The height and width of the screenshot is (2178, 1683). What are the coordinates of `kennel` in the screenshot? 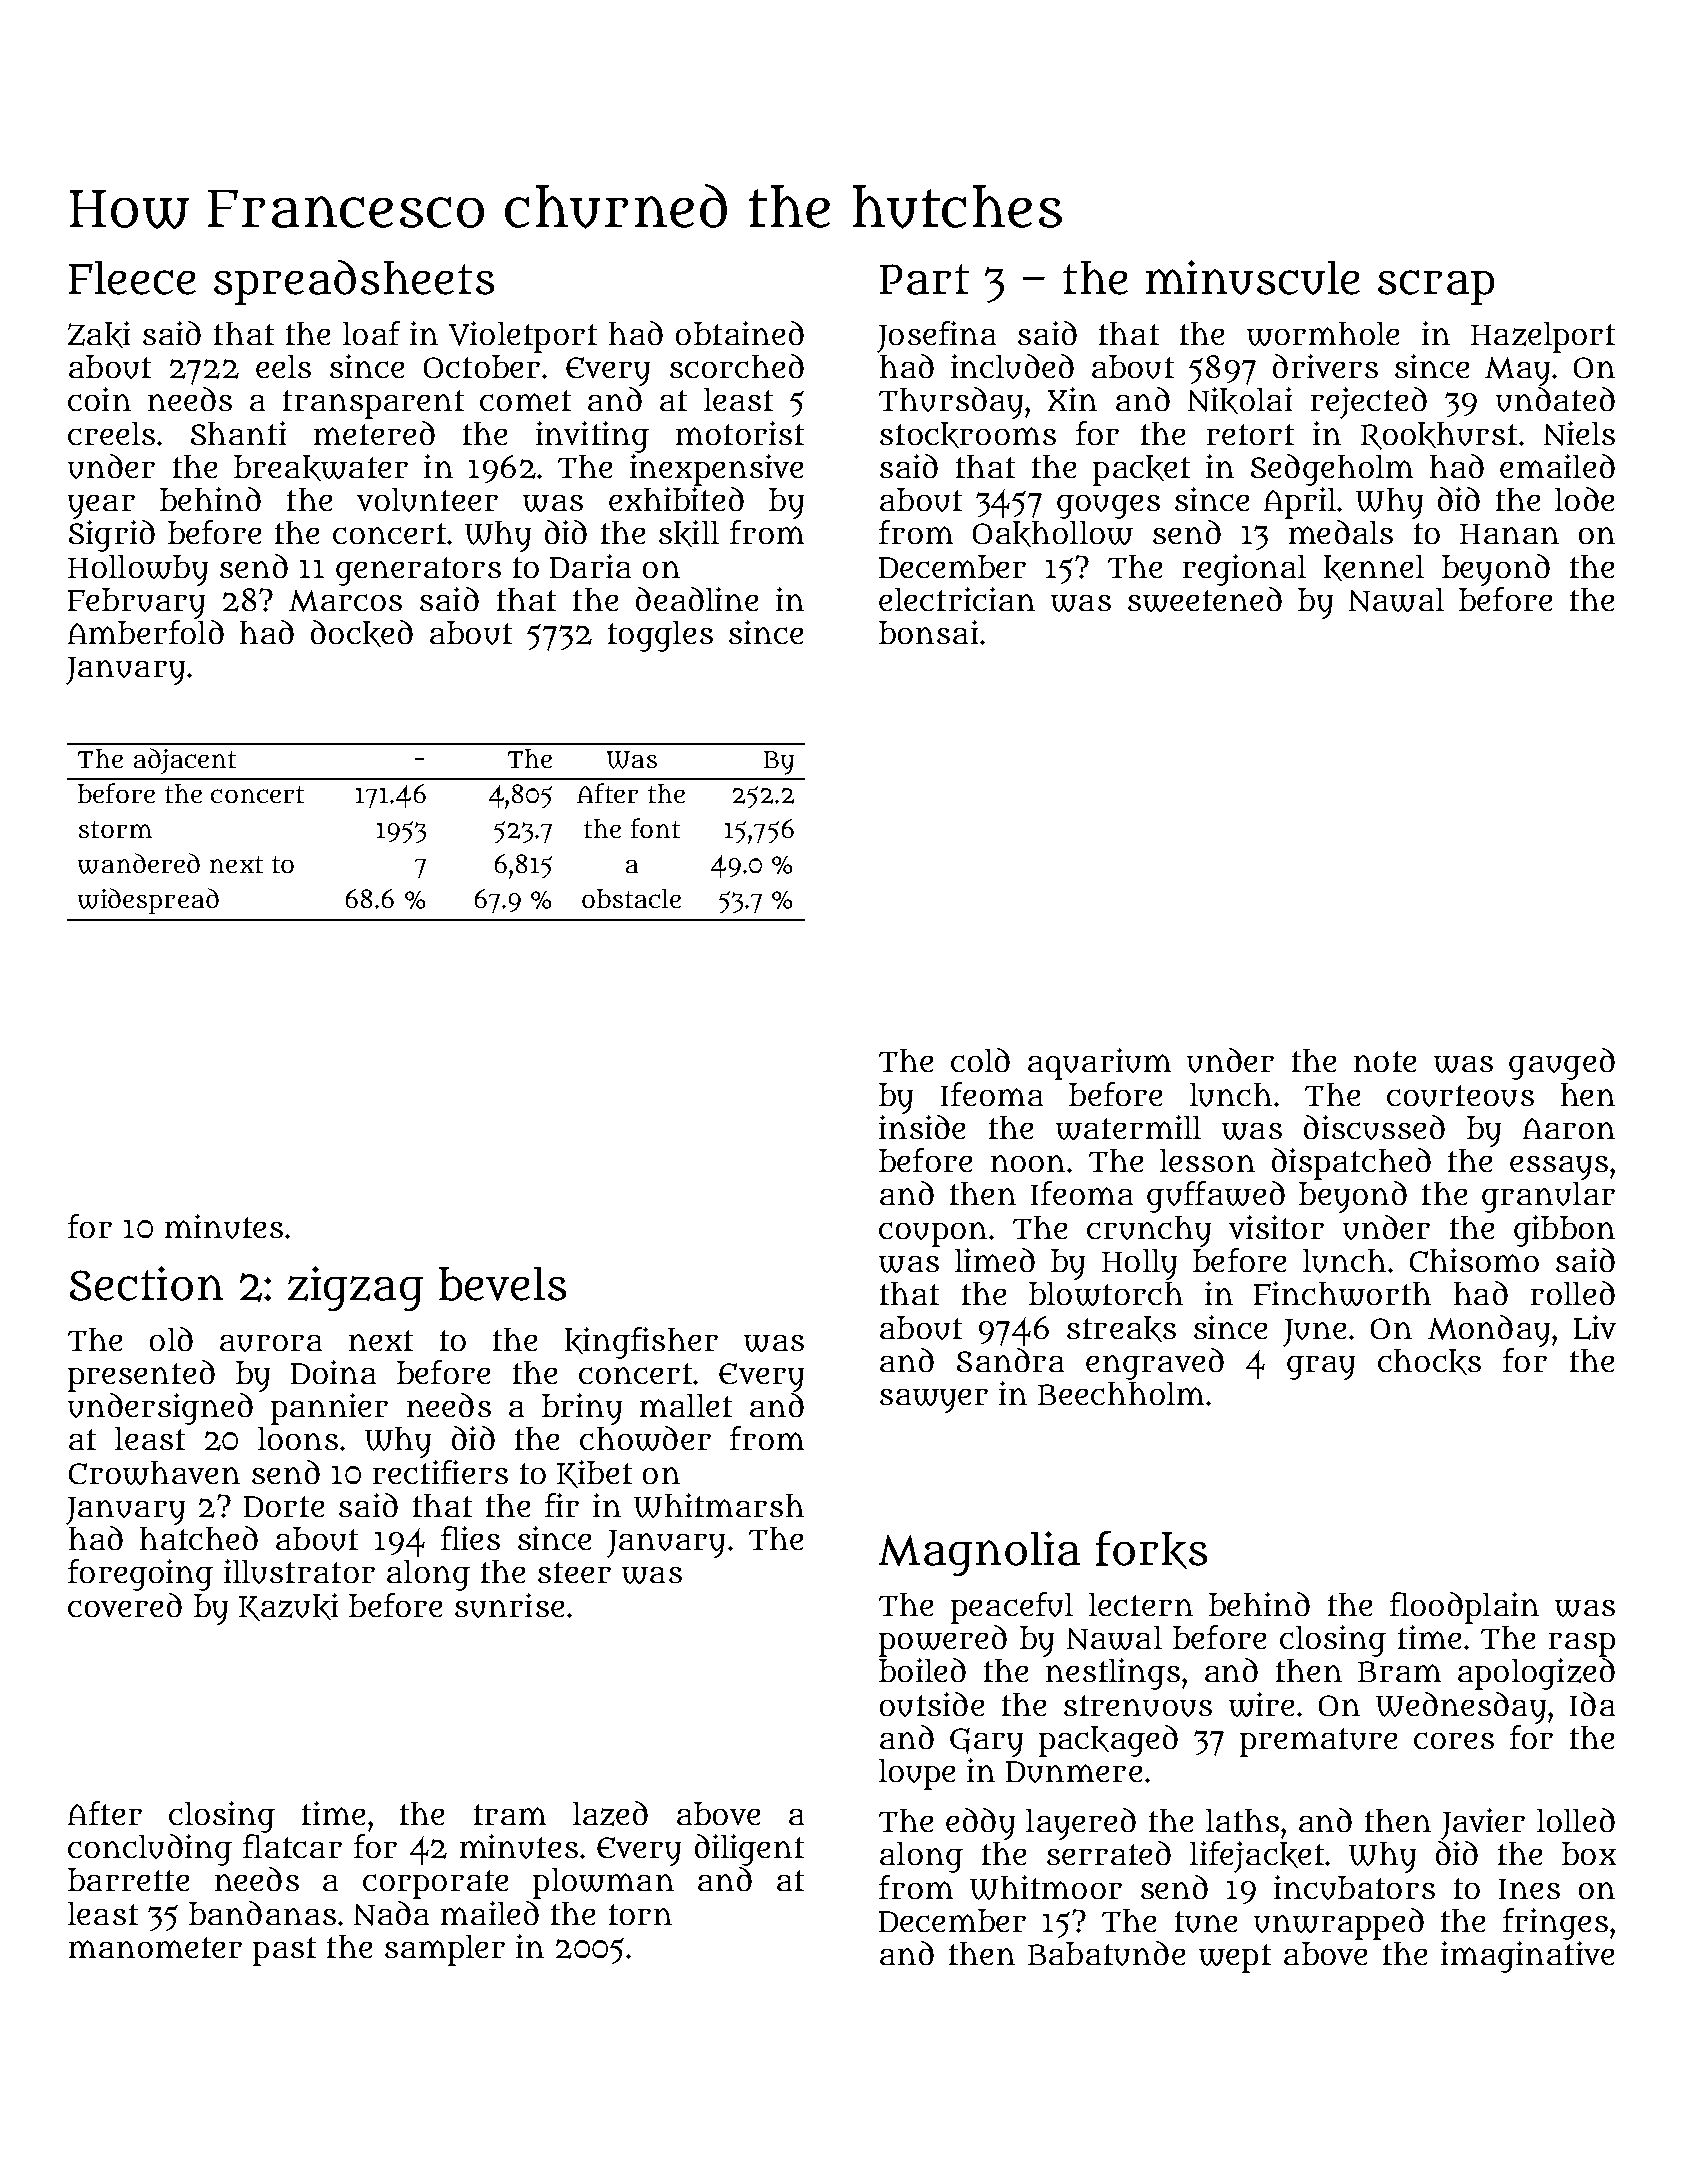 It's located at (1374, 568).
